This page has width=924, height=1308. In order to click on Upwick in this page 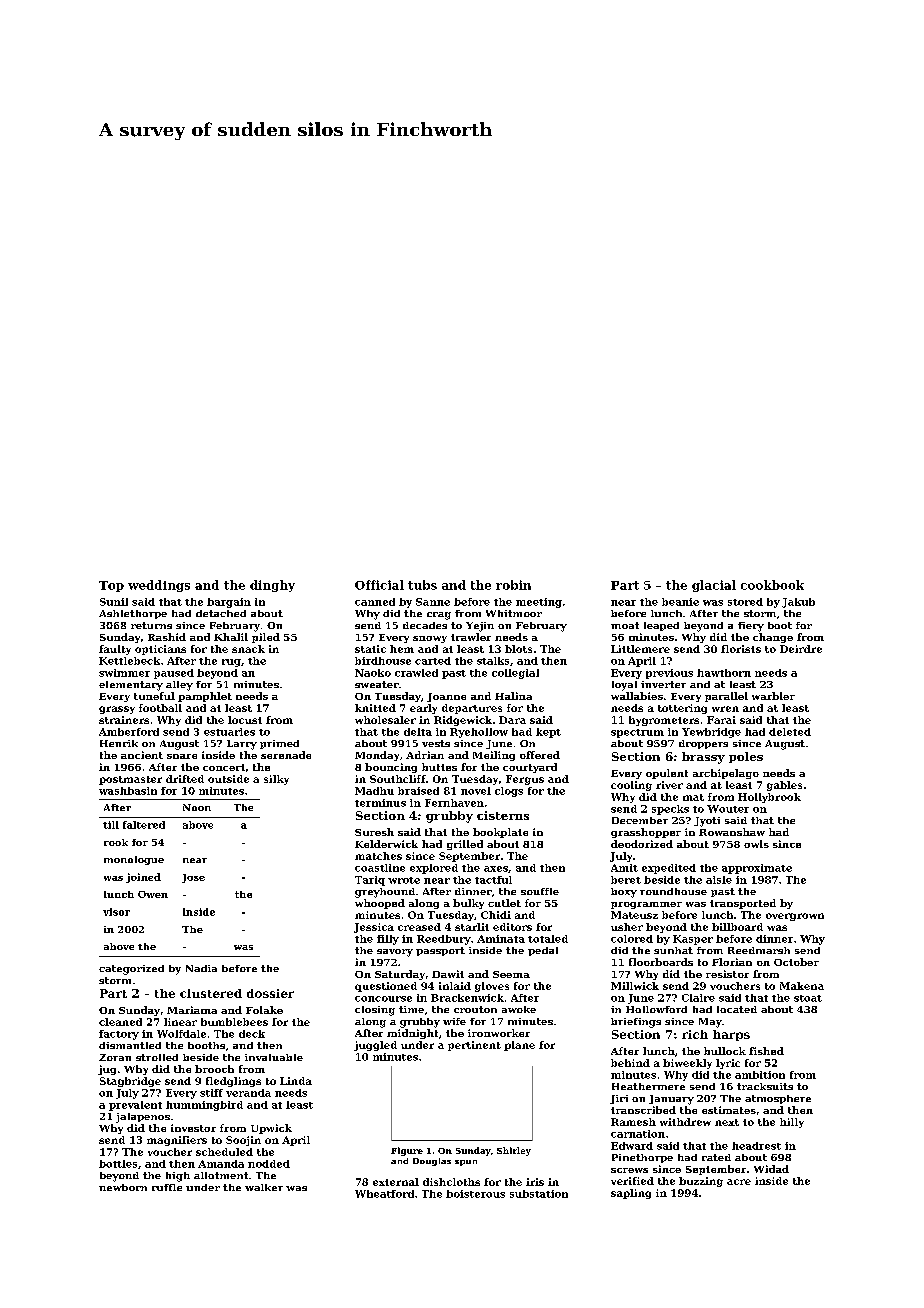, I will do `click(271, 1129)`.
